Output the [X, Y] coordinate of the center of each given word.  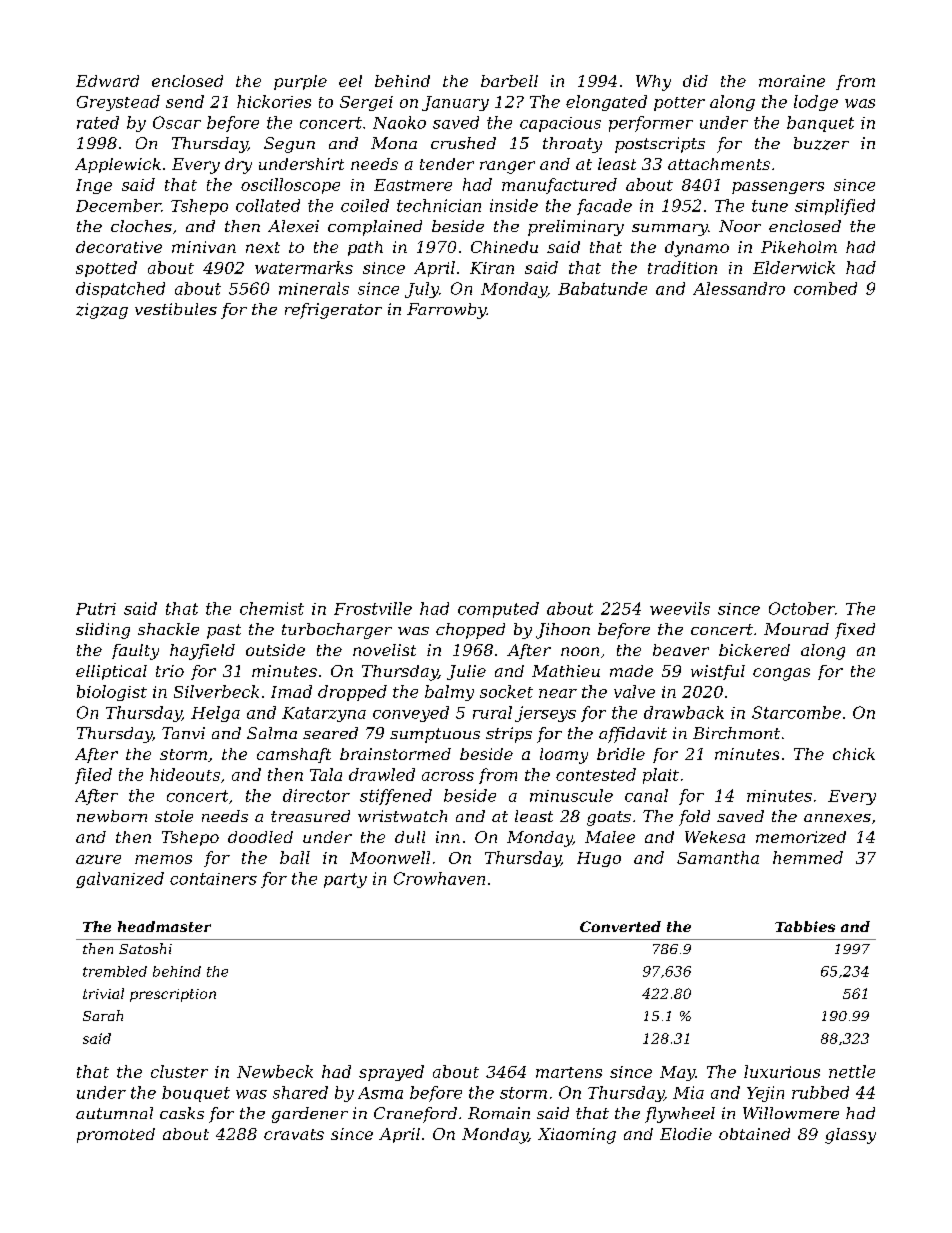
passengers [778, 188]
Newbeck [275, 1071]
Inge [94, 186]
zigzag [102, 311]
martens [569, 1072]
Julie [466, 672]
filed [93, 776]
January [455, 103]
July [422, 290]
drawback [684, 712]
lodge [816, 103]
